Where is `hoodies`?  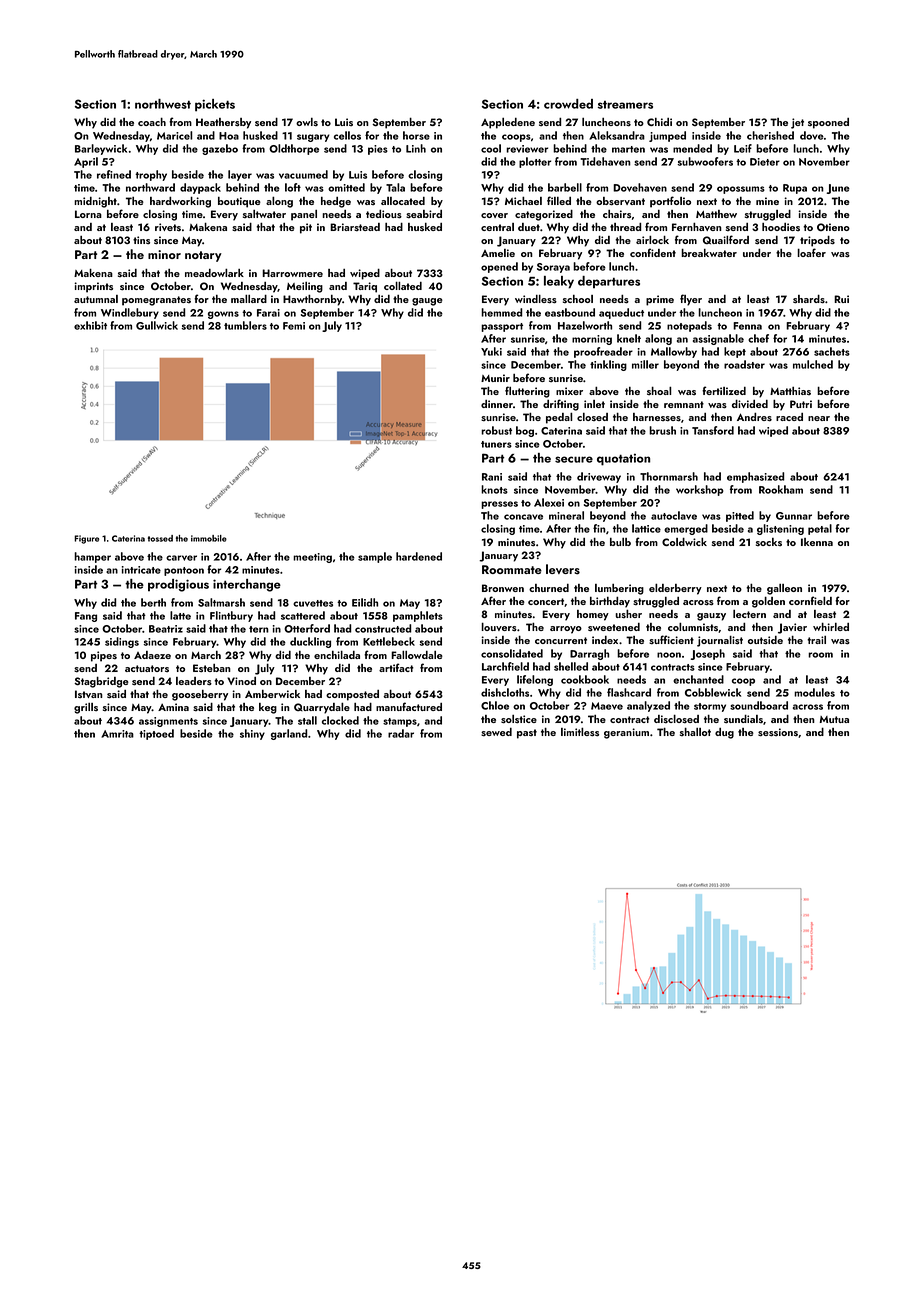 hoodies is located at coordinates (781, 227).
